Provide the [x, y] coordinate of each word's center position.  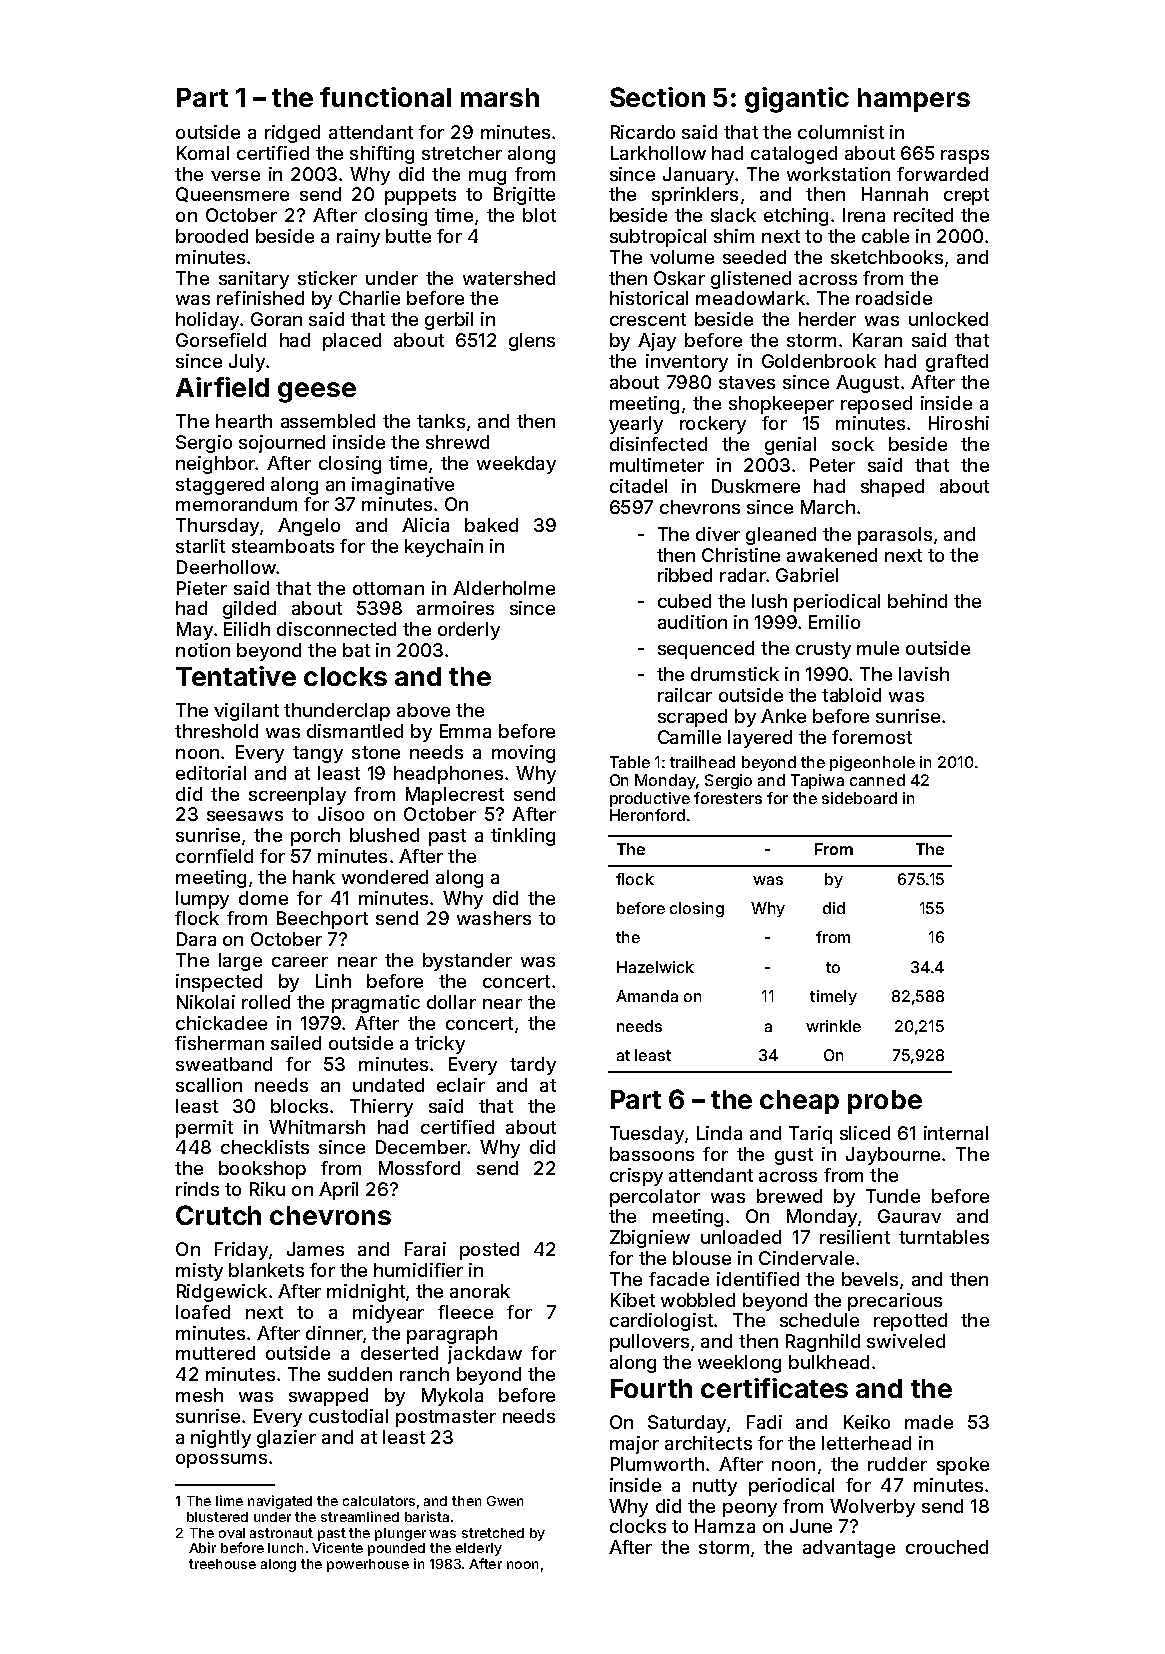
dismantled [355, 731]
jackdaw [485, 1355]
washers [494, 918]
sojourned [282, 444]
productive [650, 799]
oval [232, 1533]
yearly [636, 425]
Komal [203, 153]
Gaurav [909, 1216]
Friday [241, 1251]
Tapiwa [817, 781]
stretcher [462, 153]
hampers [914, 100]
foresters [728, 798]
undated [388, 1085]
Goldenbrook [819, 361]
